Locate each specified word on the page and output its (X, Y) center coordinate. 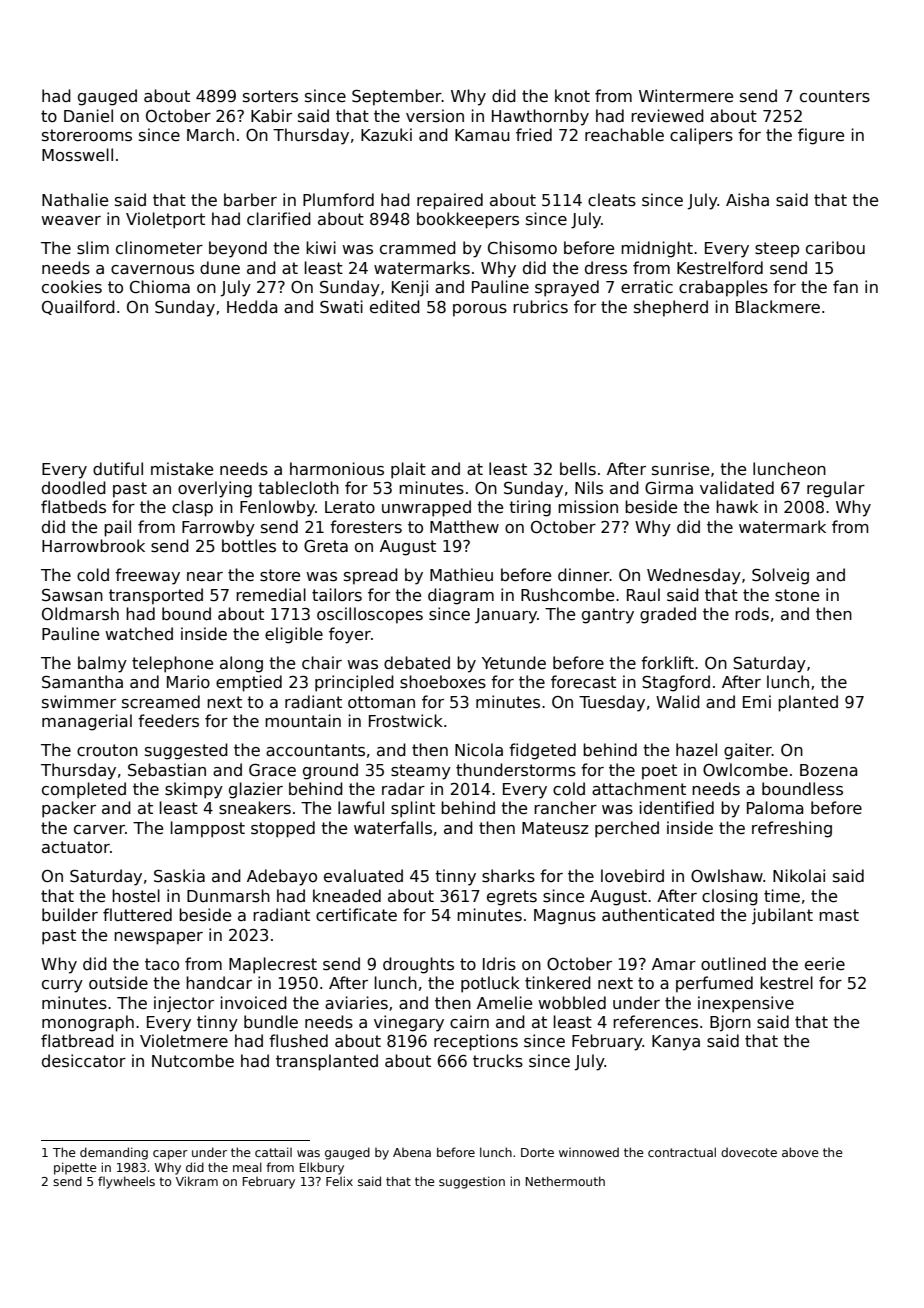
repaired (450, 201)
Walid (678, 701)
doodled (74, 487)
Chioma (160, 287)
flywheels (126, 1182)
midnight (657, 249)
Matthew (464, 526)
